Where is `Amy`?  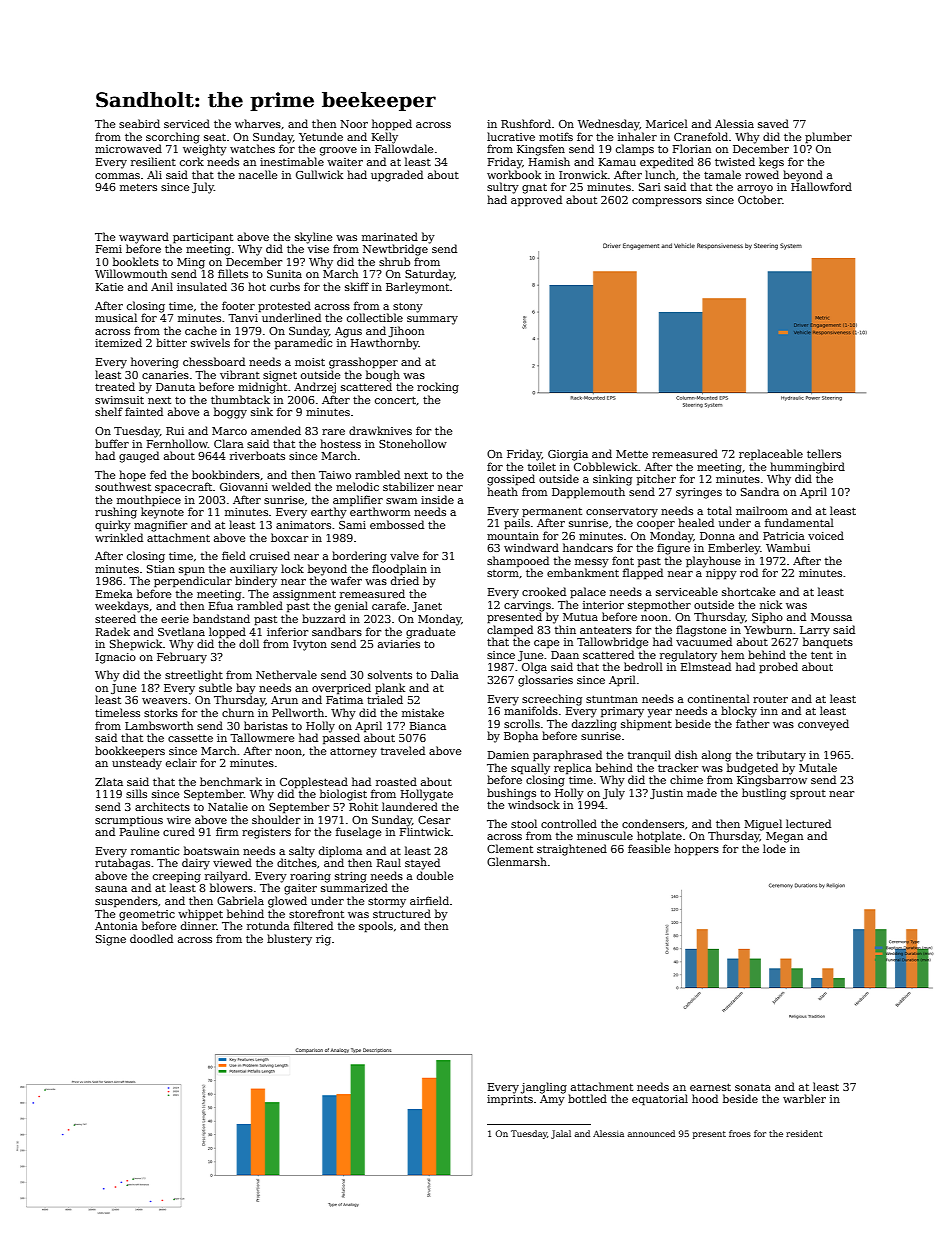
Amy is located at coordinates (552, 1100).
